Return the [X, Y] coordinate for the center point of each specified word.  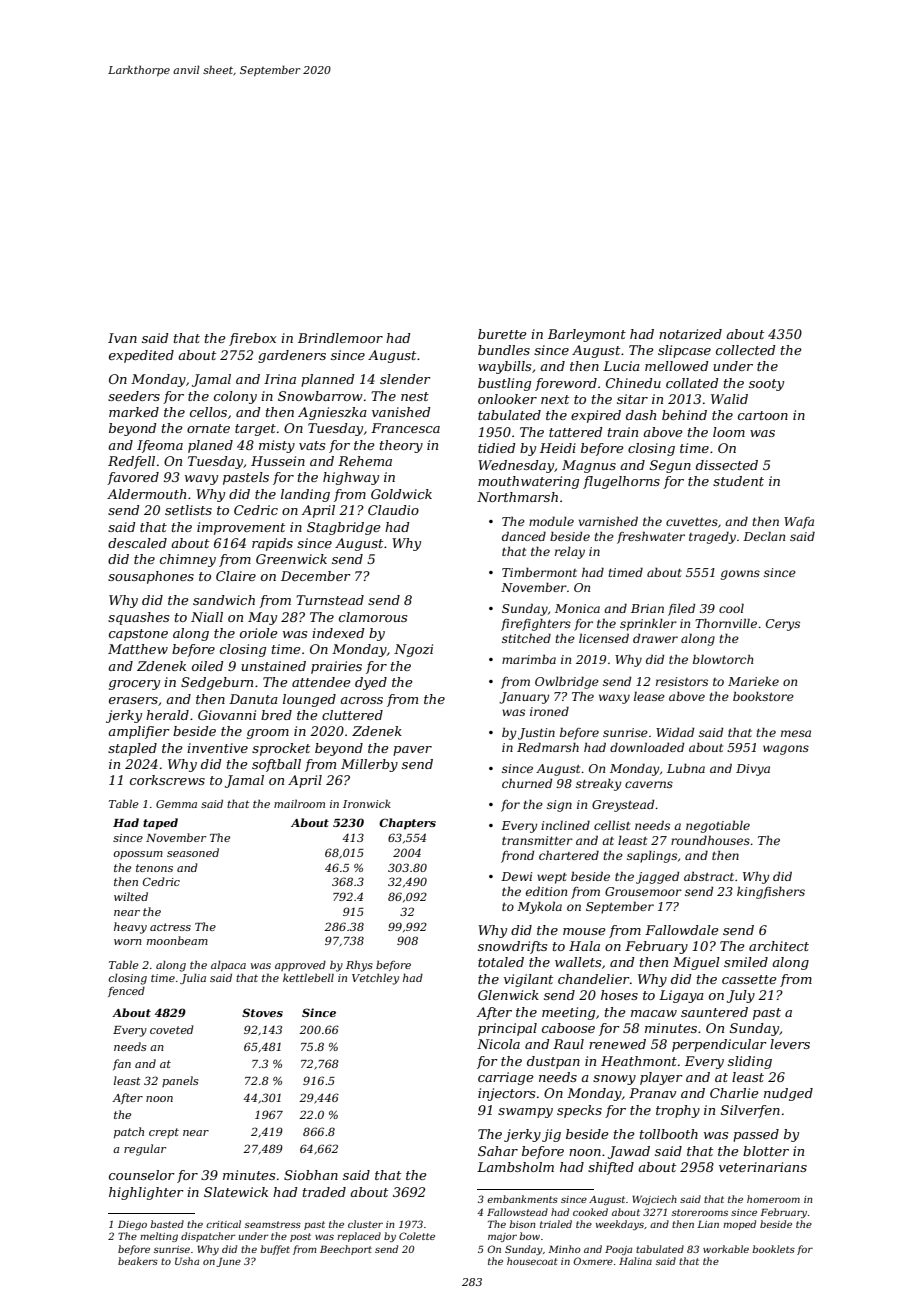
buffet [275, 1250]
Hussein [278, 461]
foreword [566, 384]
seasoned [193, 852]
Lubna [686, 768]
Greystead [623, 805]
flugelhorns [621, 482]
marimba [529, 659]
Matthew [138, 649]
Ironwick [367, 803]
